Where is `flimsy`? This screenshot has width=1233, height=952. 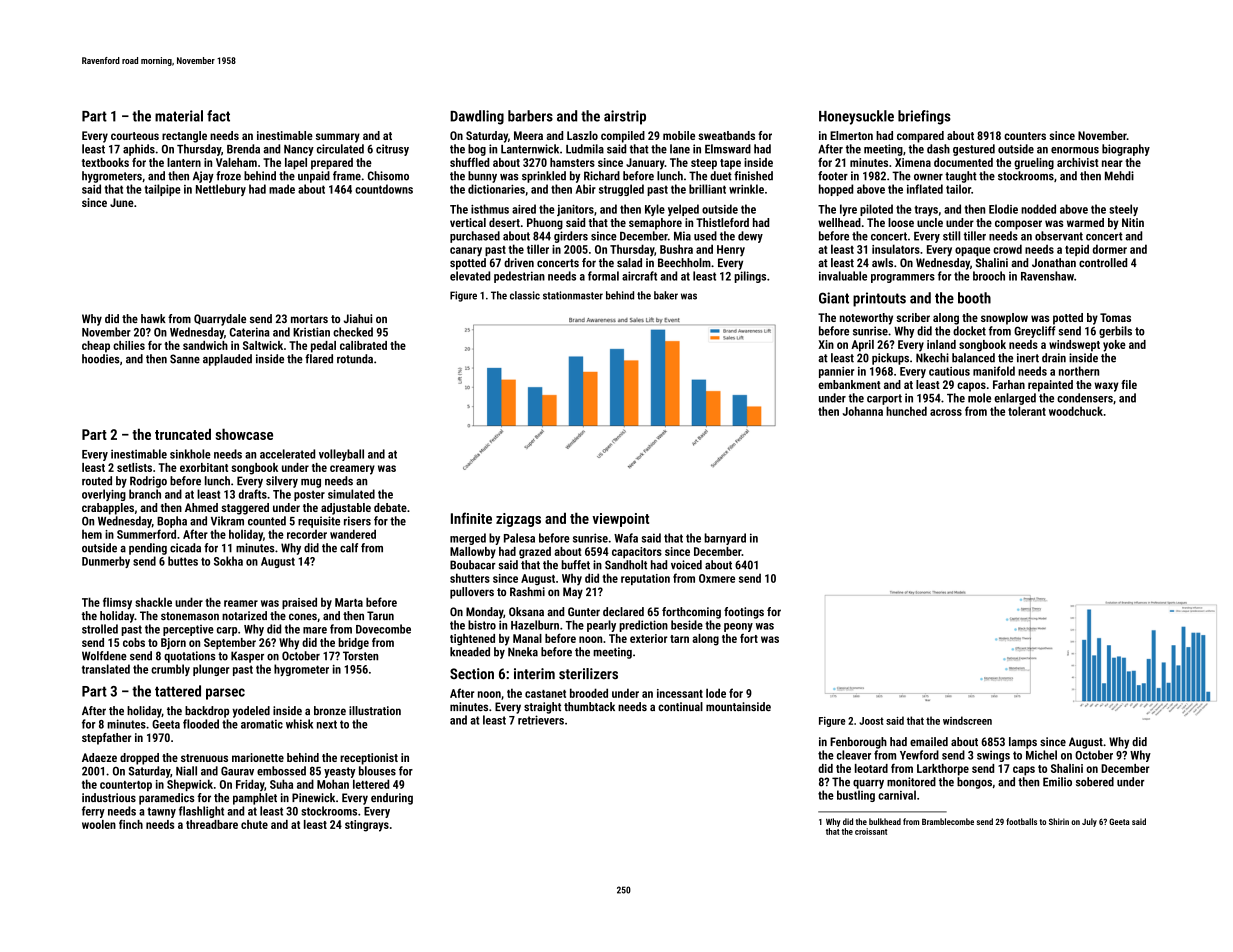 flimsy is located at coordinates (117, 603).
